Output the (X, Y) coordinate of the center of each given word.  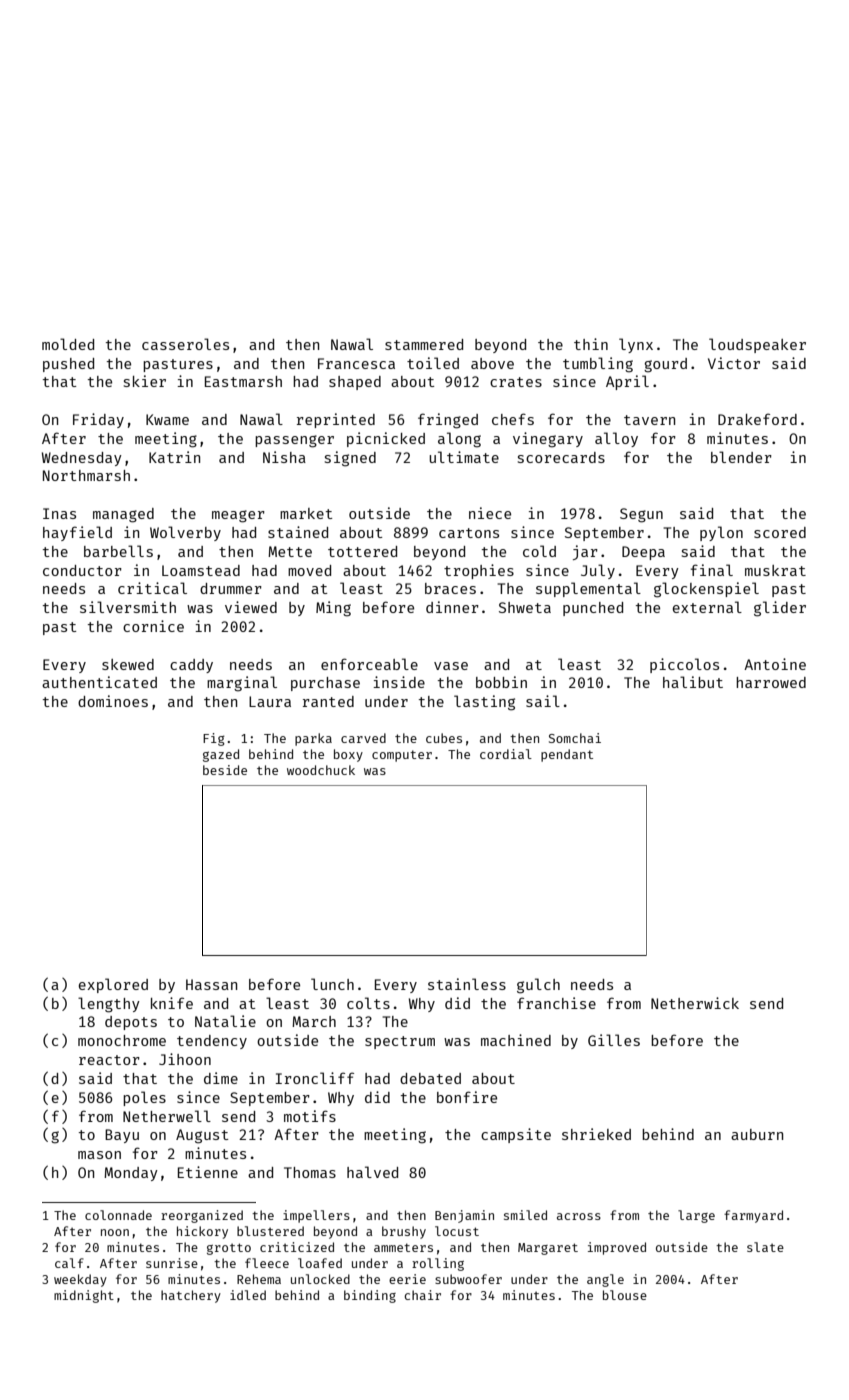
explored (113, 985)
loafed (320, 1263)
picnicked (386, 439)
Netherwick (695, 1003)
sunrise (172, 1263)
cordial (506, 754)
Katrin (174, 457)
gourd (665, 365)
